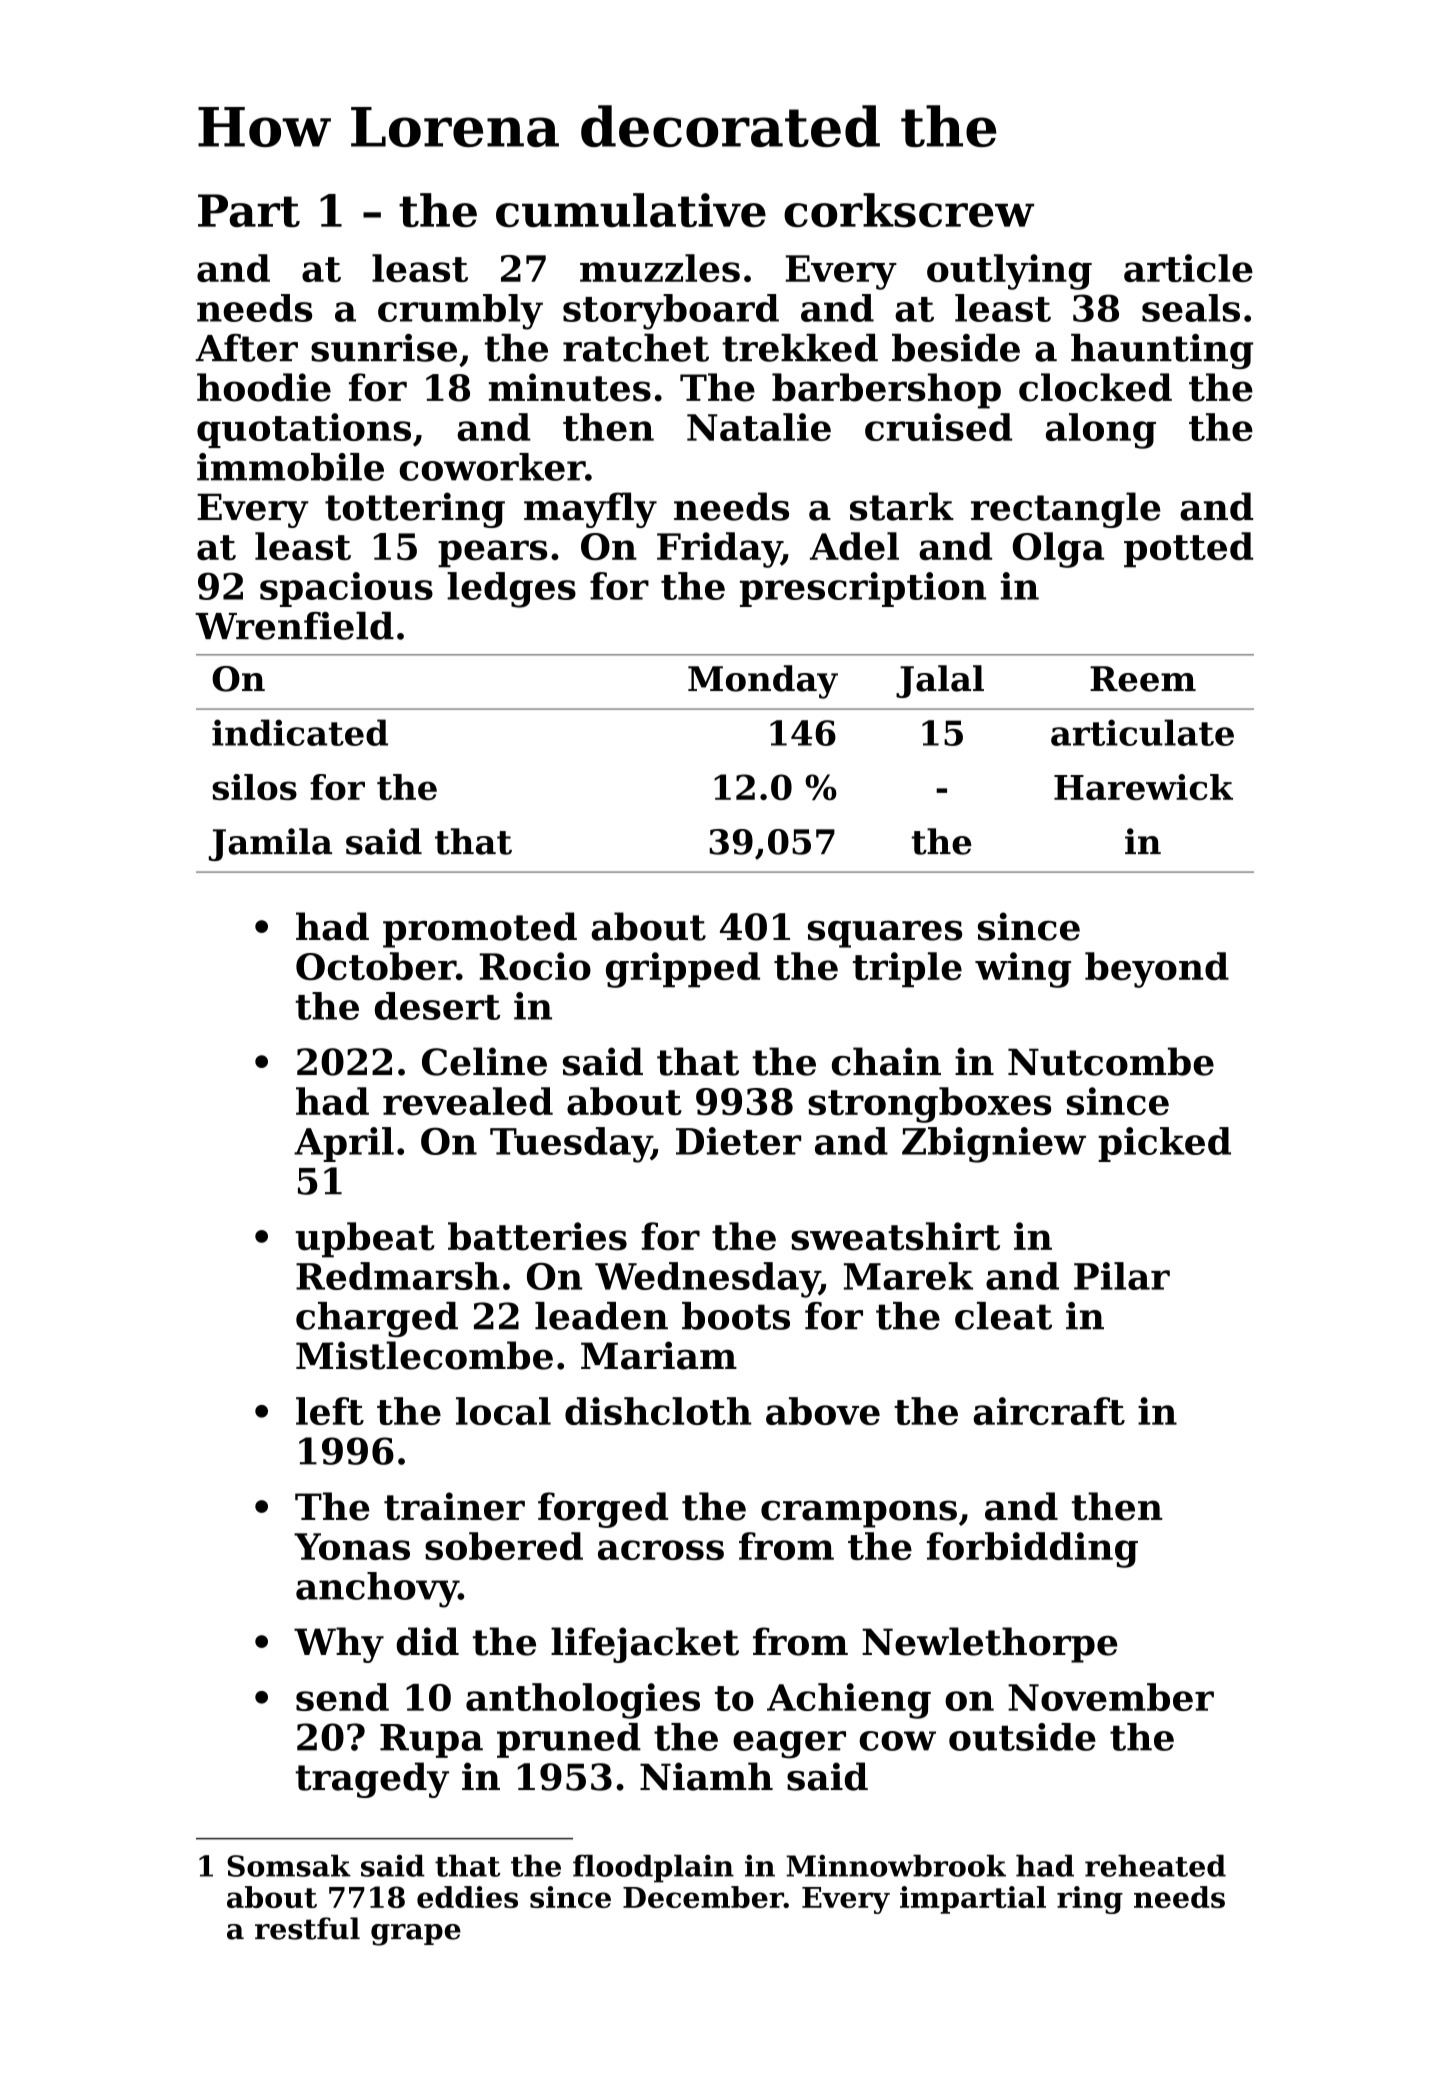  What do you see at coordinates (661, 1550) in the screenshot?
I see `across` at bounding box center [661, 1550].
